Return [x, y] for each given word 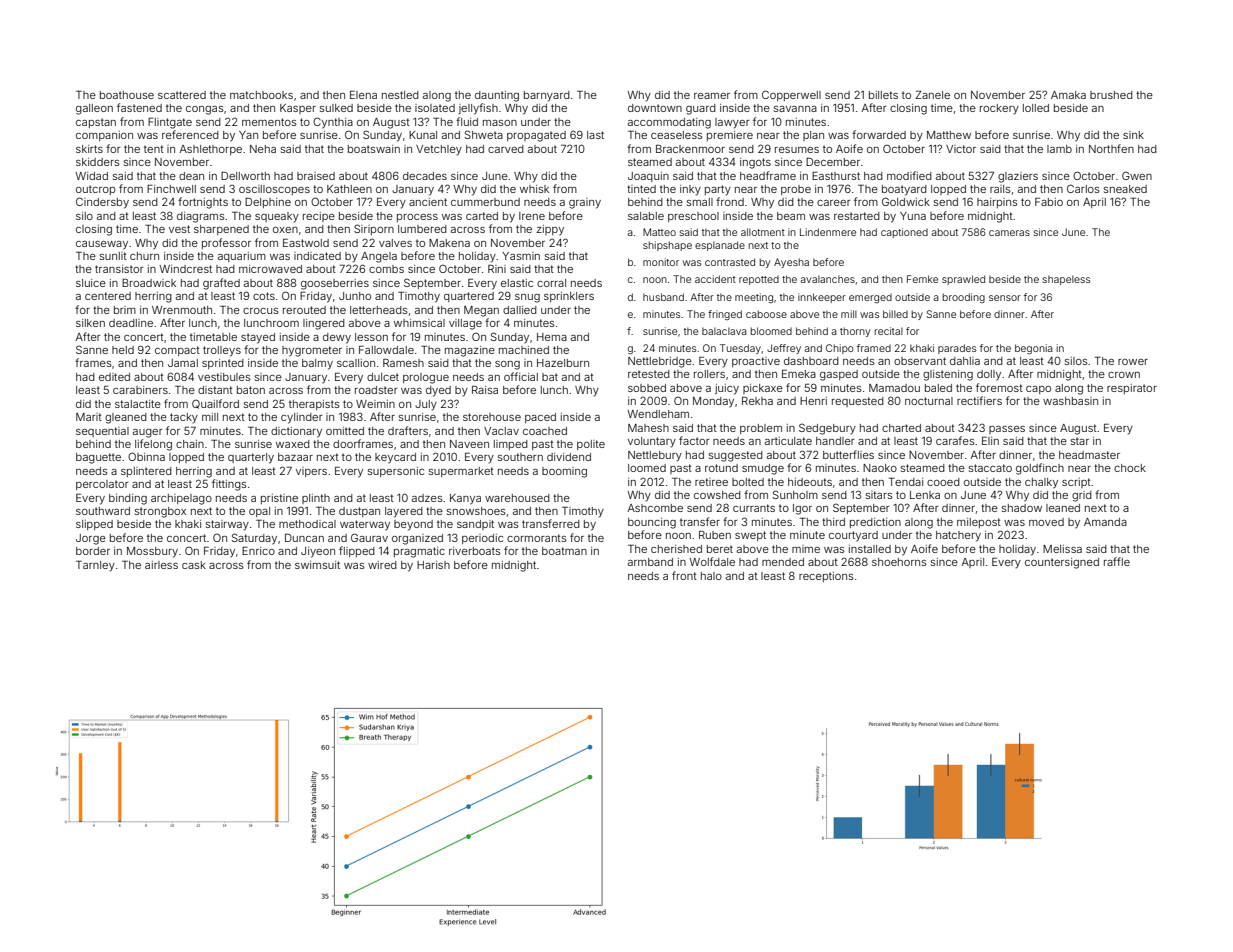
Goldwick [906, 201]
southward [103, 511]
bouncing [652, 523]
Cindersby [102, 203]
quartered [469, 297]
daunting [497, 96]
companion [104, 136]
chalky [1041, 483]
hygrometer [312, 351]
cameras [1009, 233]
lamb [1059, 149]
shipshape [667, 246]
